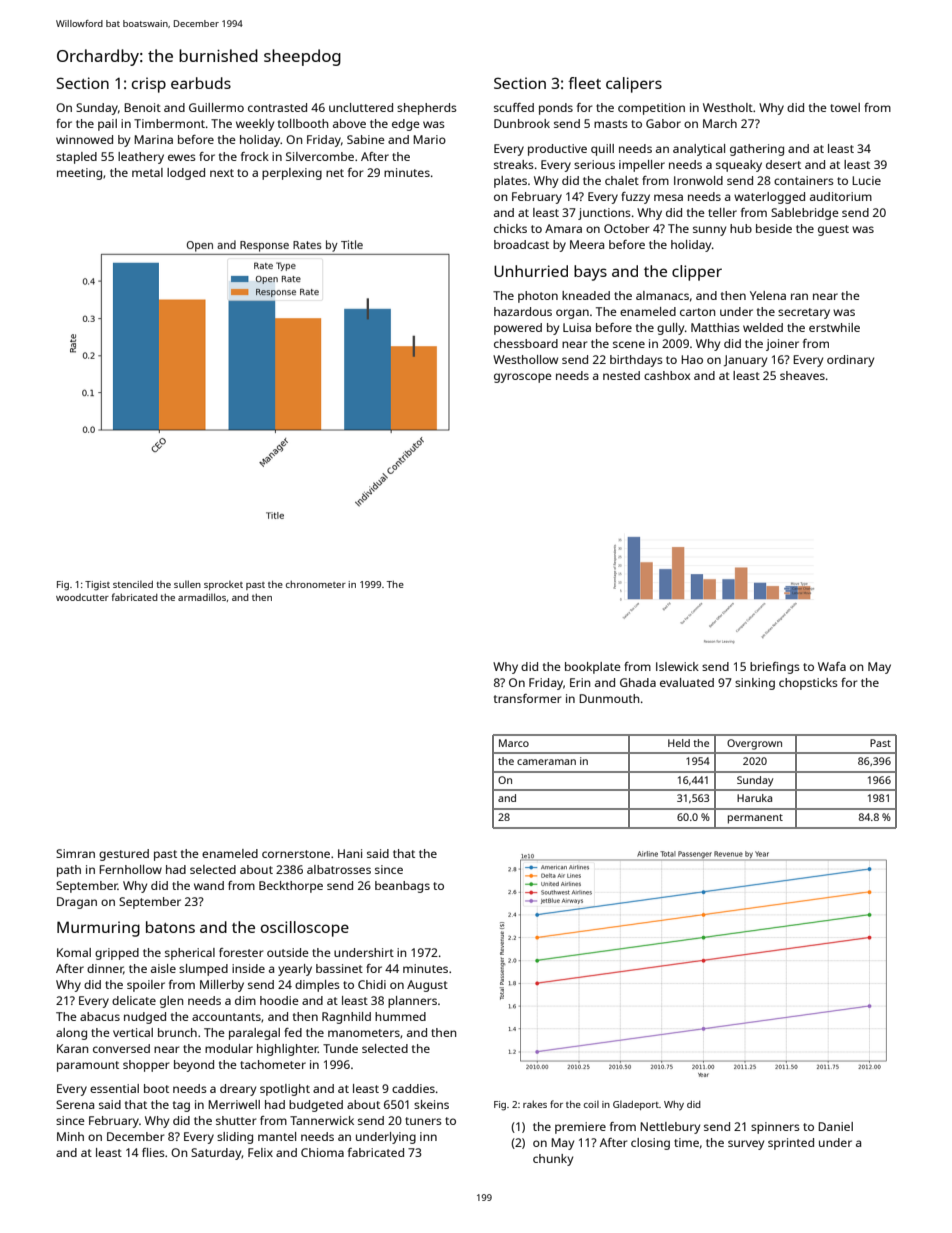 This page has height=1233, width=952. What do you see at coordinates (584, 83) in the page?
I see `fleet` at bounding box center [584, 83].
